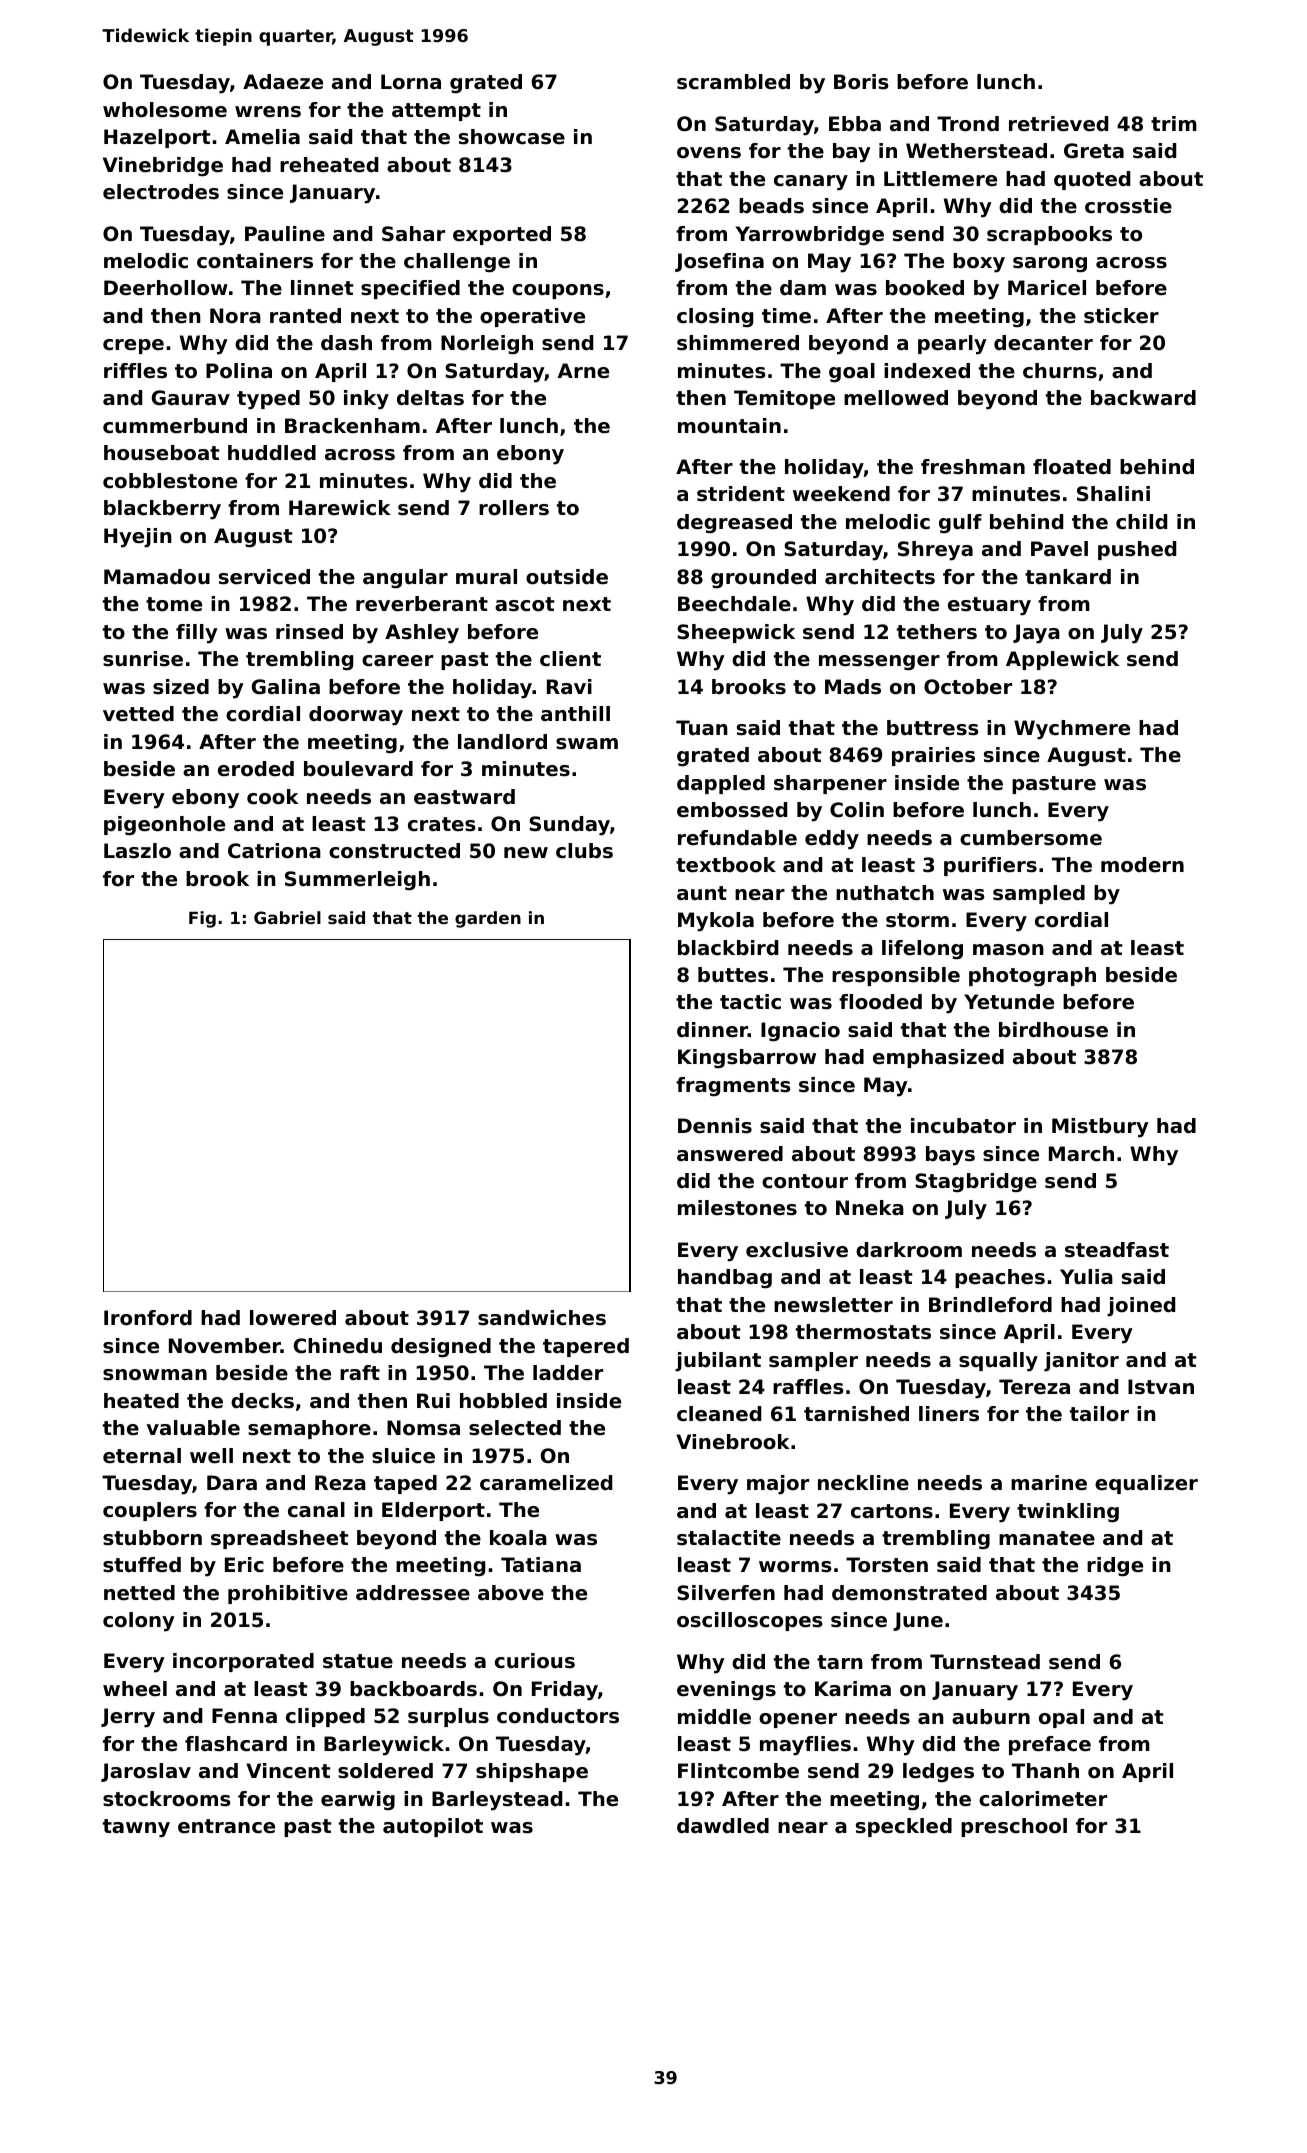 Image resolution: width=1307 pixels, height=2153 pixels. I want to click on Trond, so click(968, 124).
